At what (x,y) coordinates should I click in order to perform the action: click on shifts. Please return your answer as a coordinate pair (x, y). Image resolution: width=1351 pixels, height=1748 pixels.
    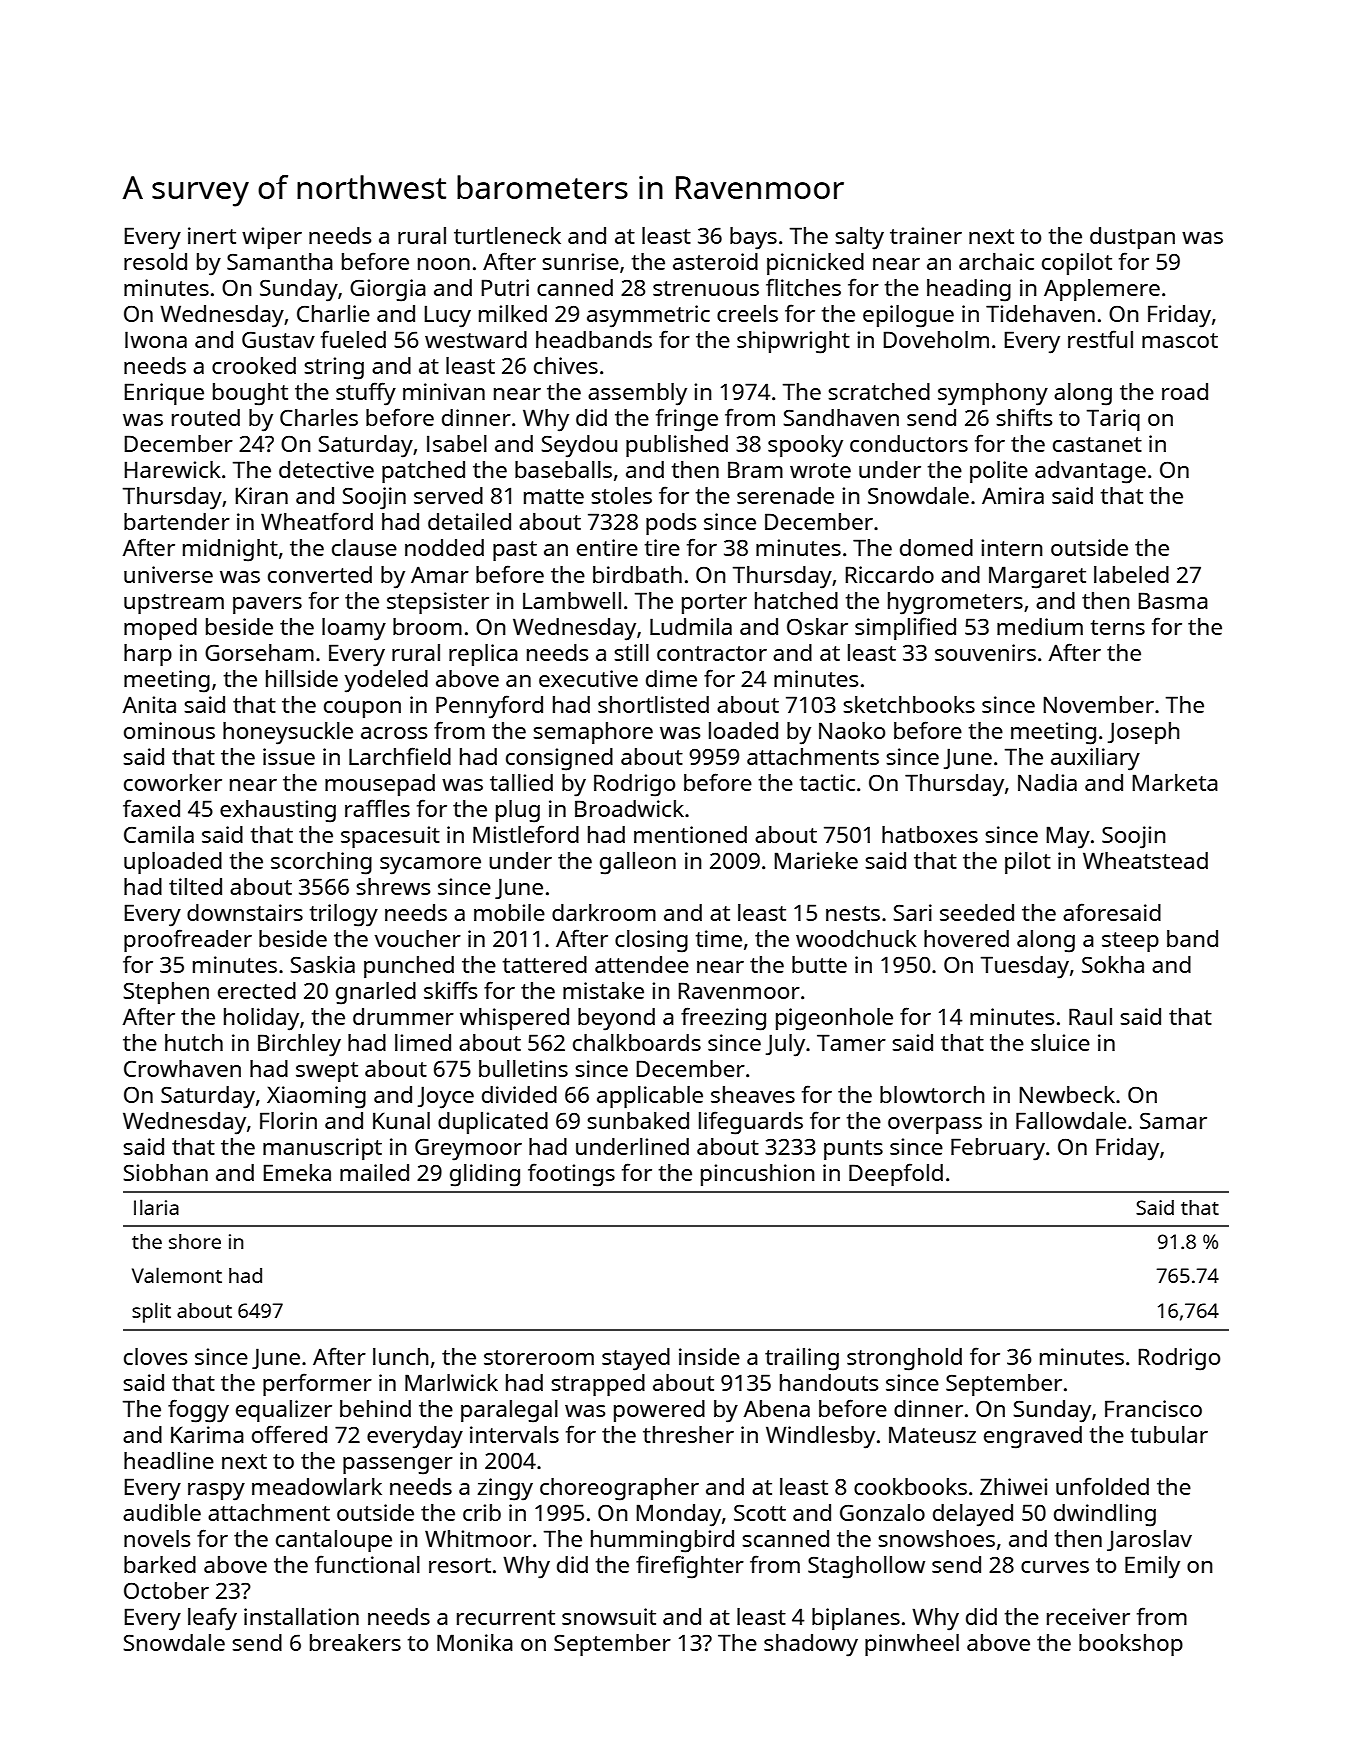
    Looking at the image, I should click on (1024, 417).
